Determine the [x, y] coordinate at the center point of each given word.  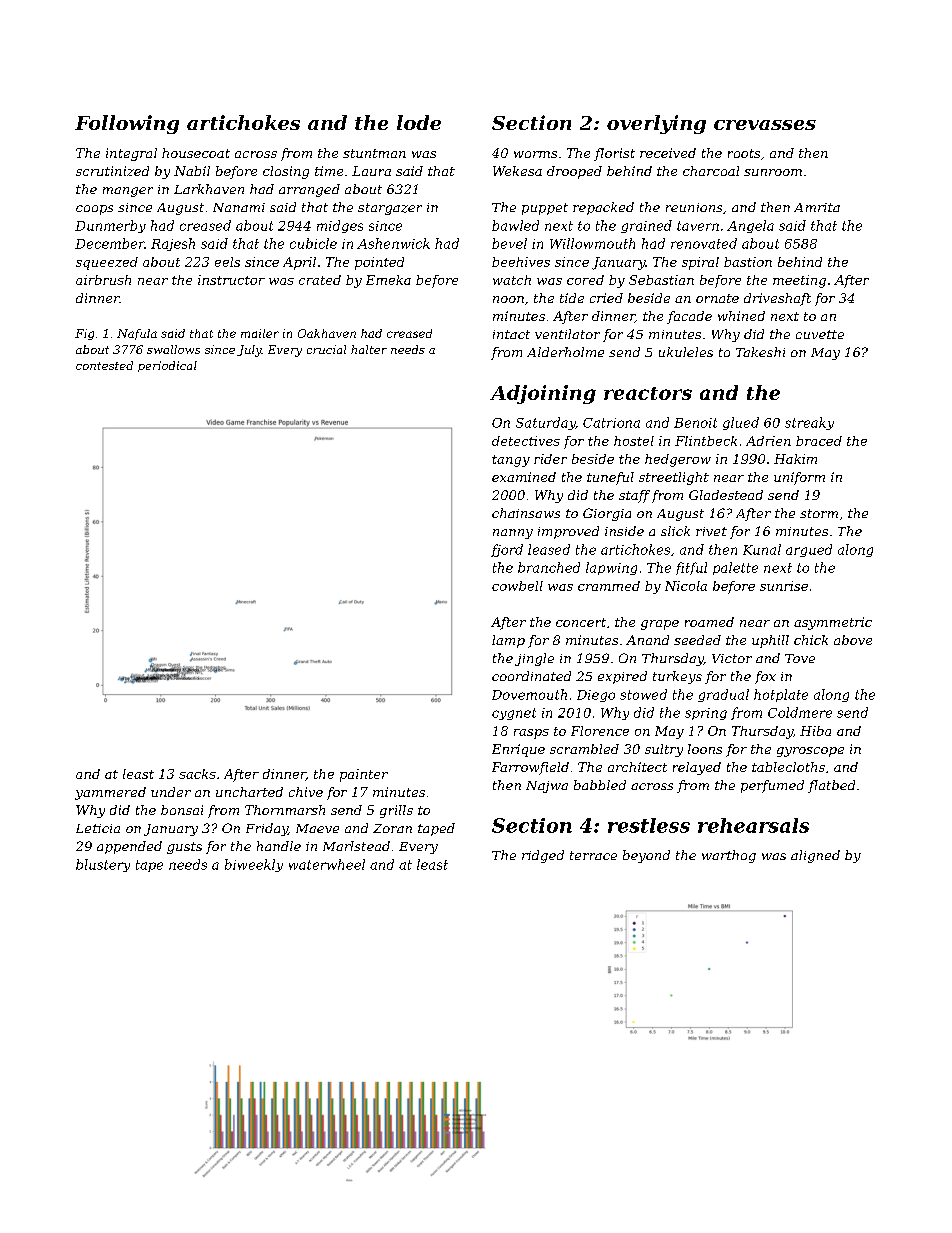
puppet [545, 209]
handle [279, 846]
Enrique [518, 750]
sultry [664, 750]
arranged [309, 190]
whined [741, 316]
